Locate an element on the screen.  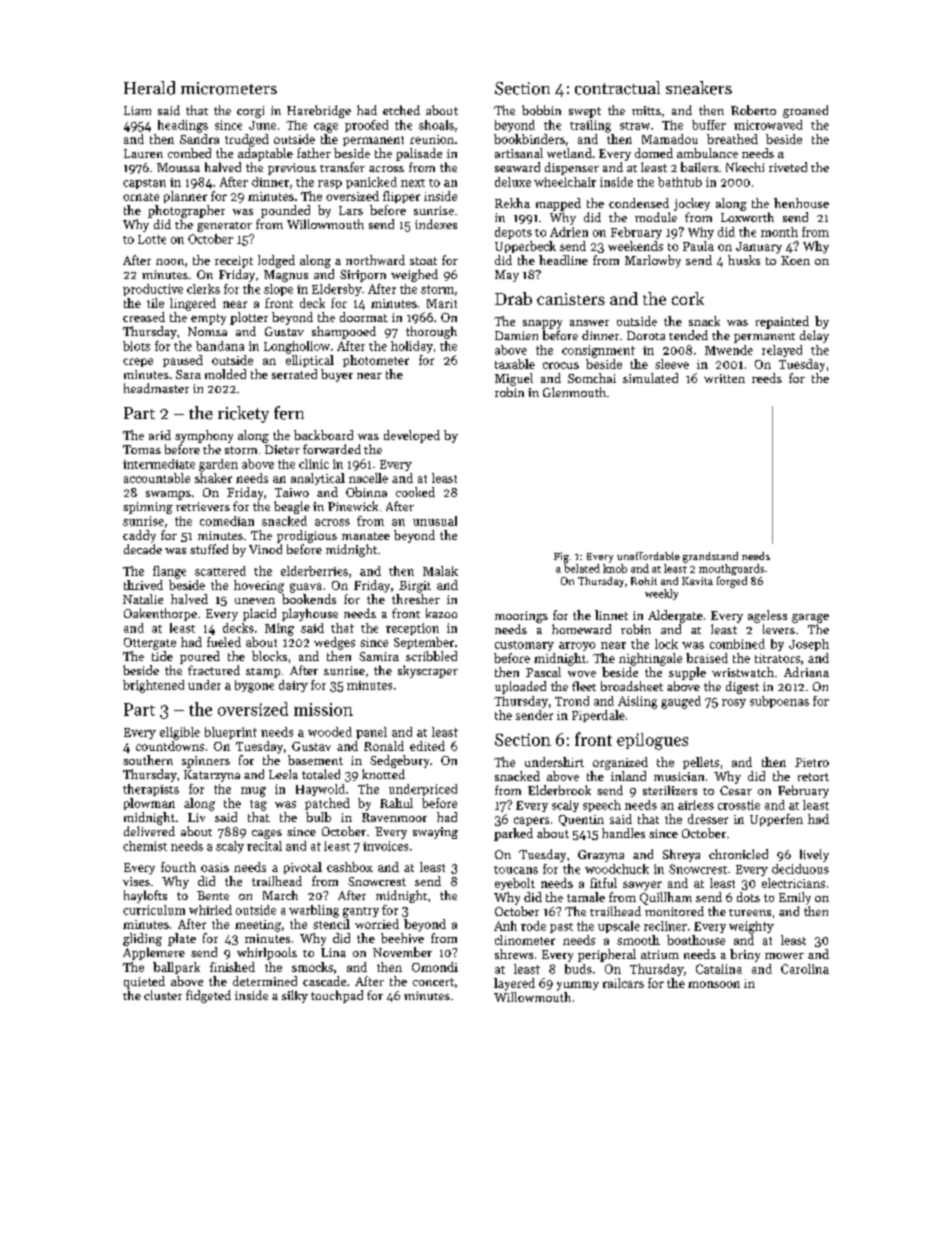
Tomas is located at coordinates (142, 449).
